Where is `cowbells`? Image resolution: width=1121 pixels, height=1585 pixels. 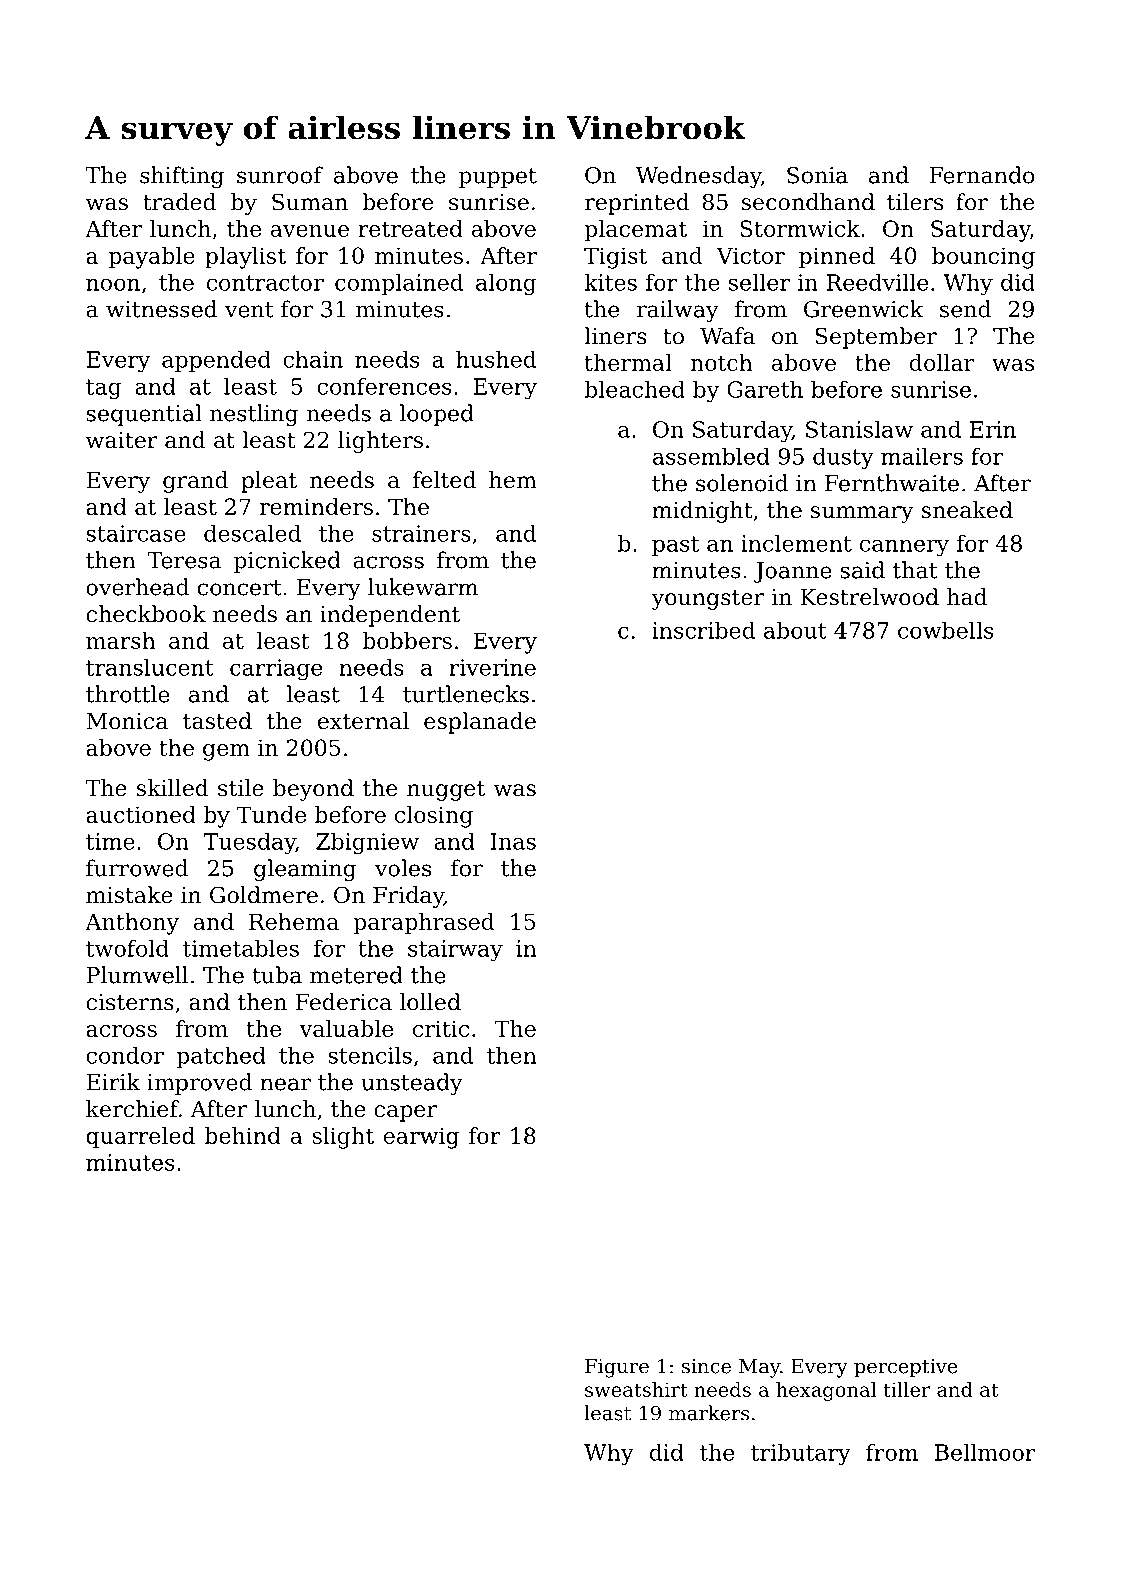 cowbells is located at coordinates (945, 630).
